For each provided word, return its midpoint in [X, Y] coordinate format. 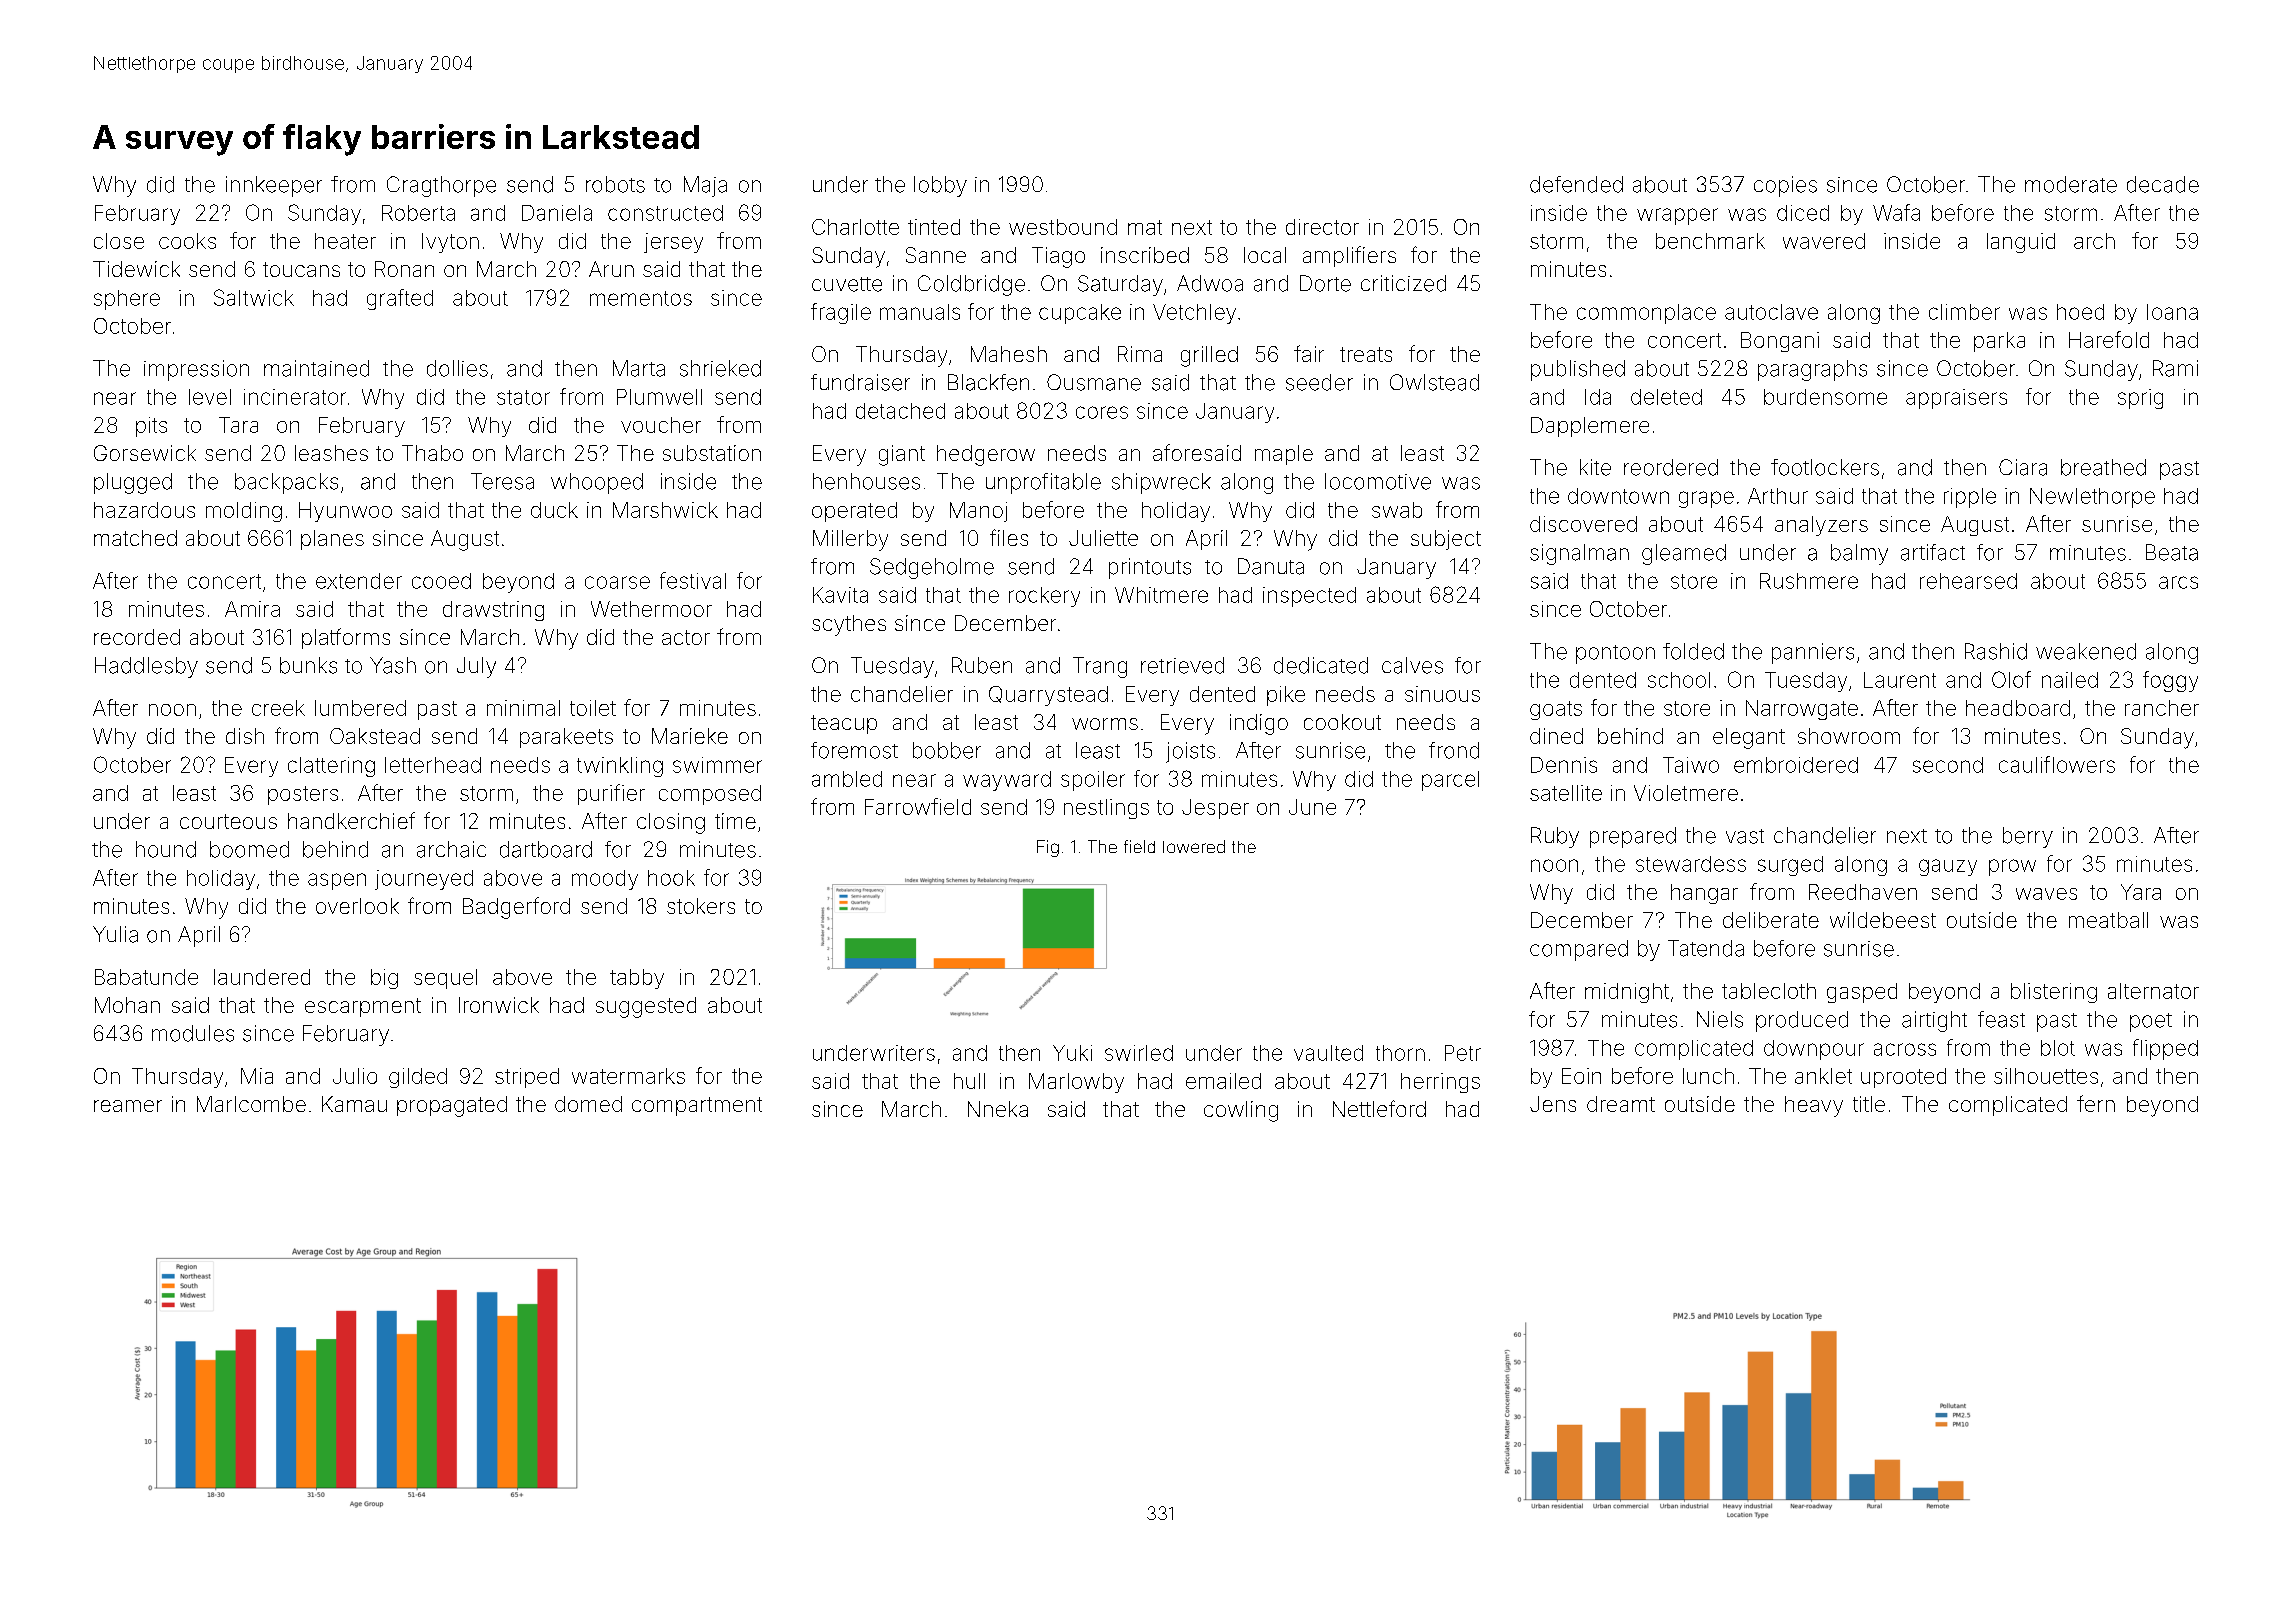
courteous [228, 821]
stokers [701, 906]
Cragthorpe [441, 186]
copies [1785, 186]
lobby [940, 186]
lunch [1708, 1076]
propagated [452, 1106]
